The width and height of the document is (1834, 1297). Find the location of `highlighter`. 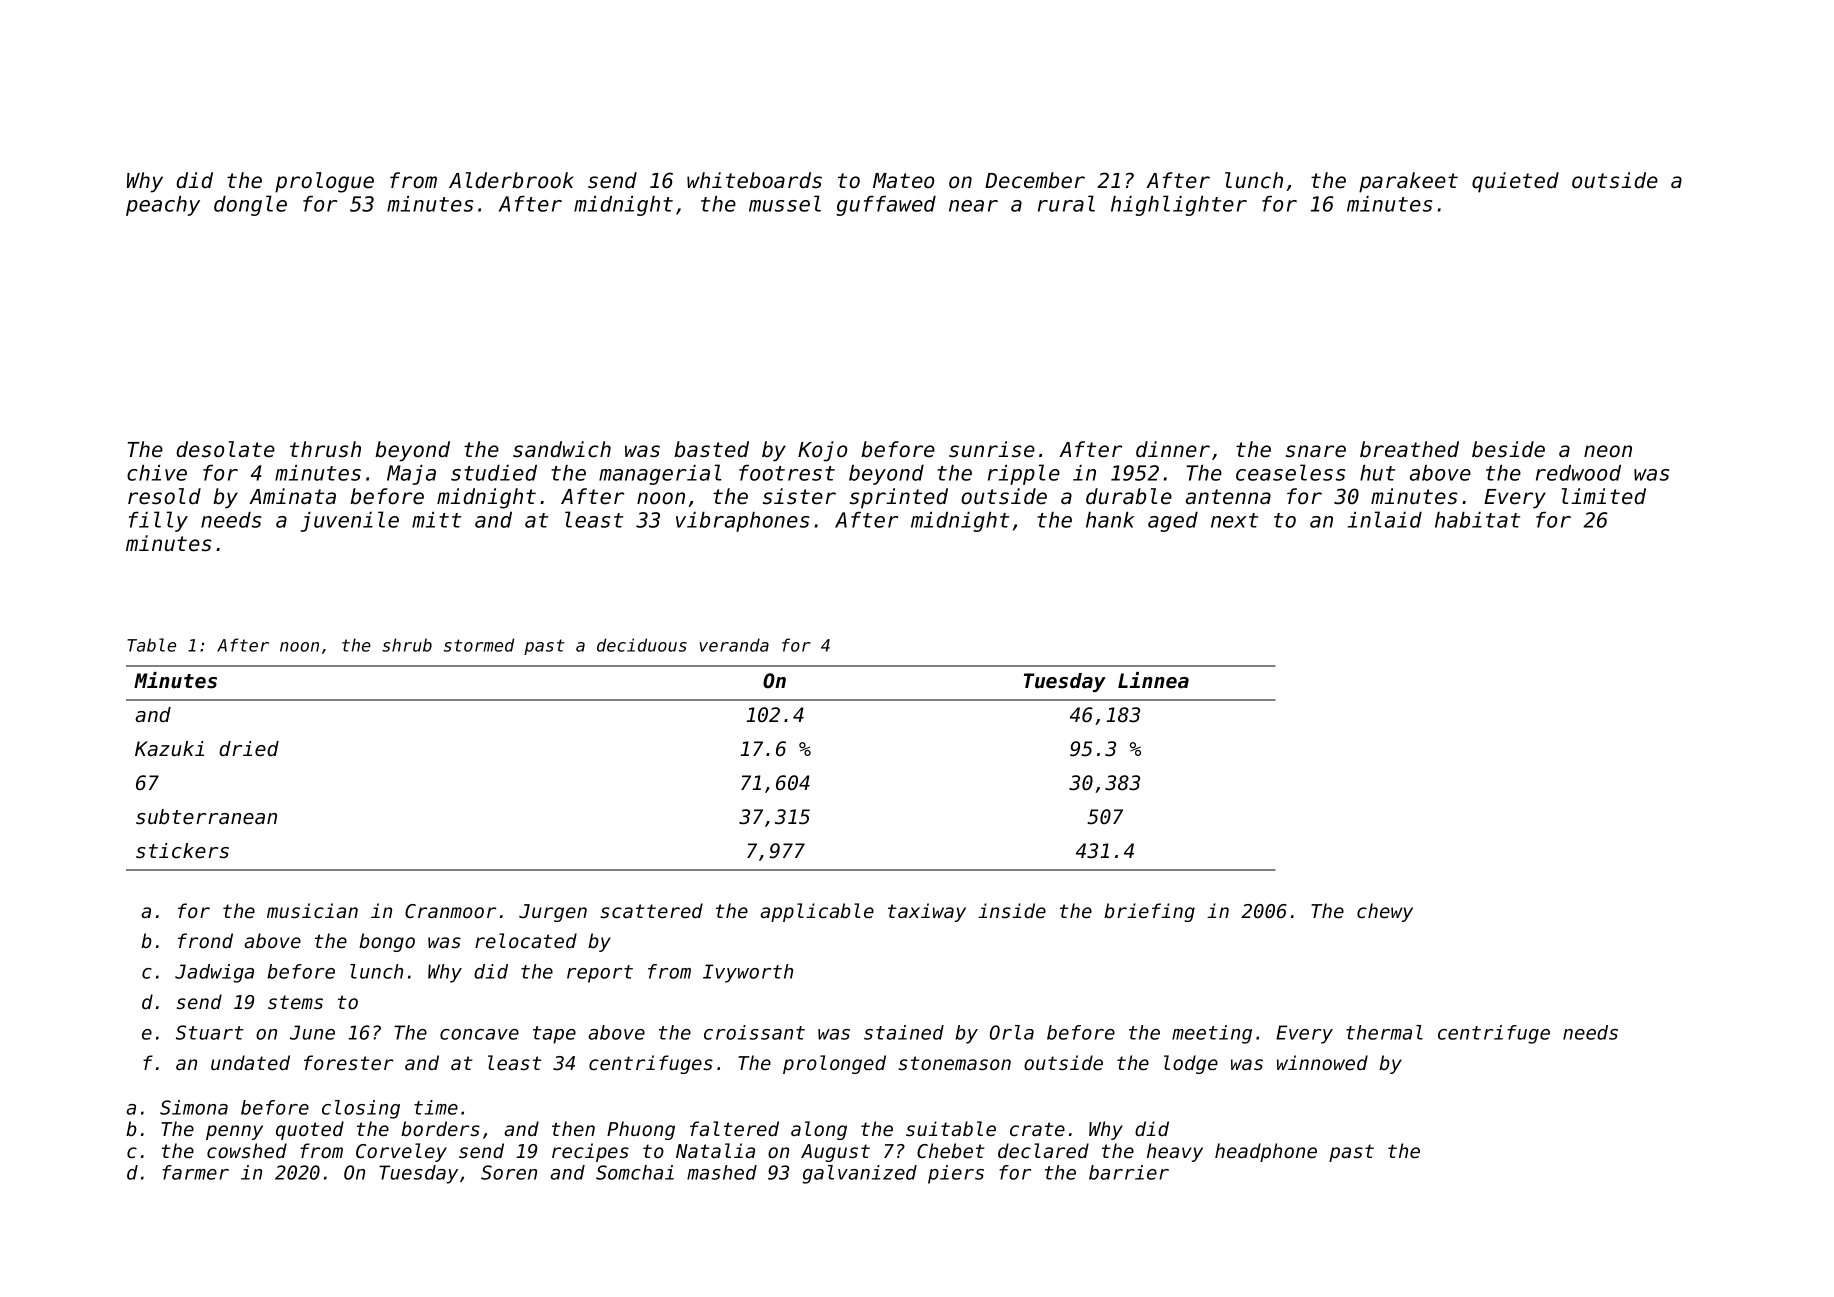

highlighter is located at coordinates (1179, 205).
